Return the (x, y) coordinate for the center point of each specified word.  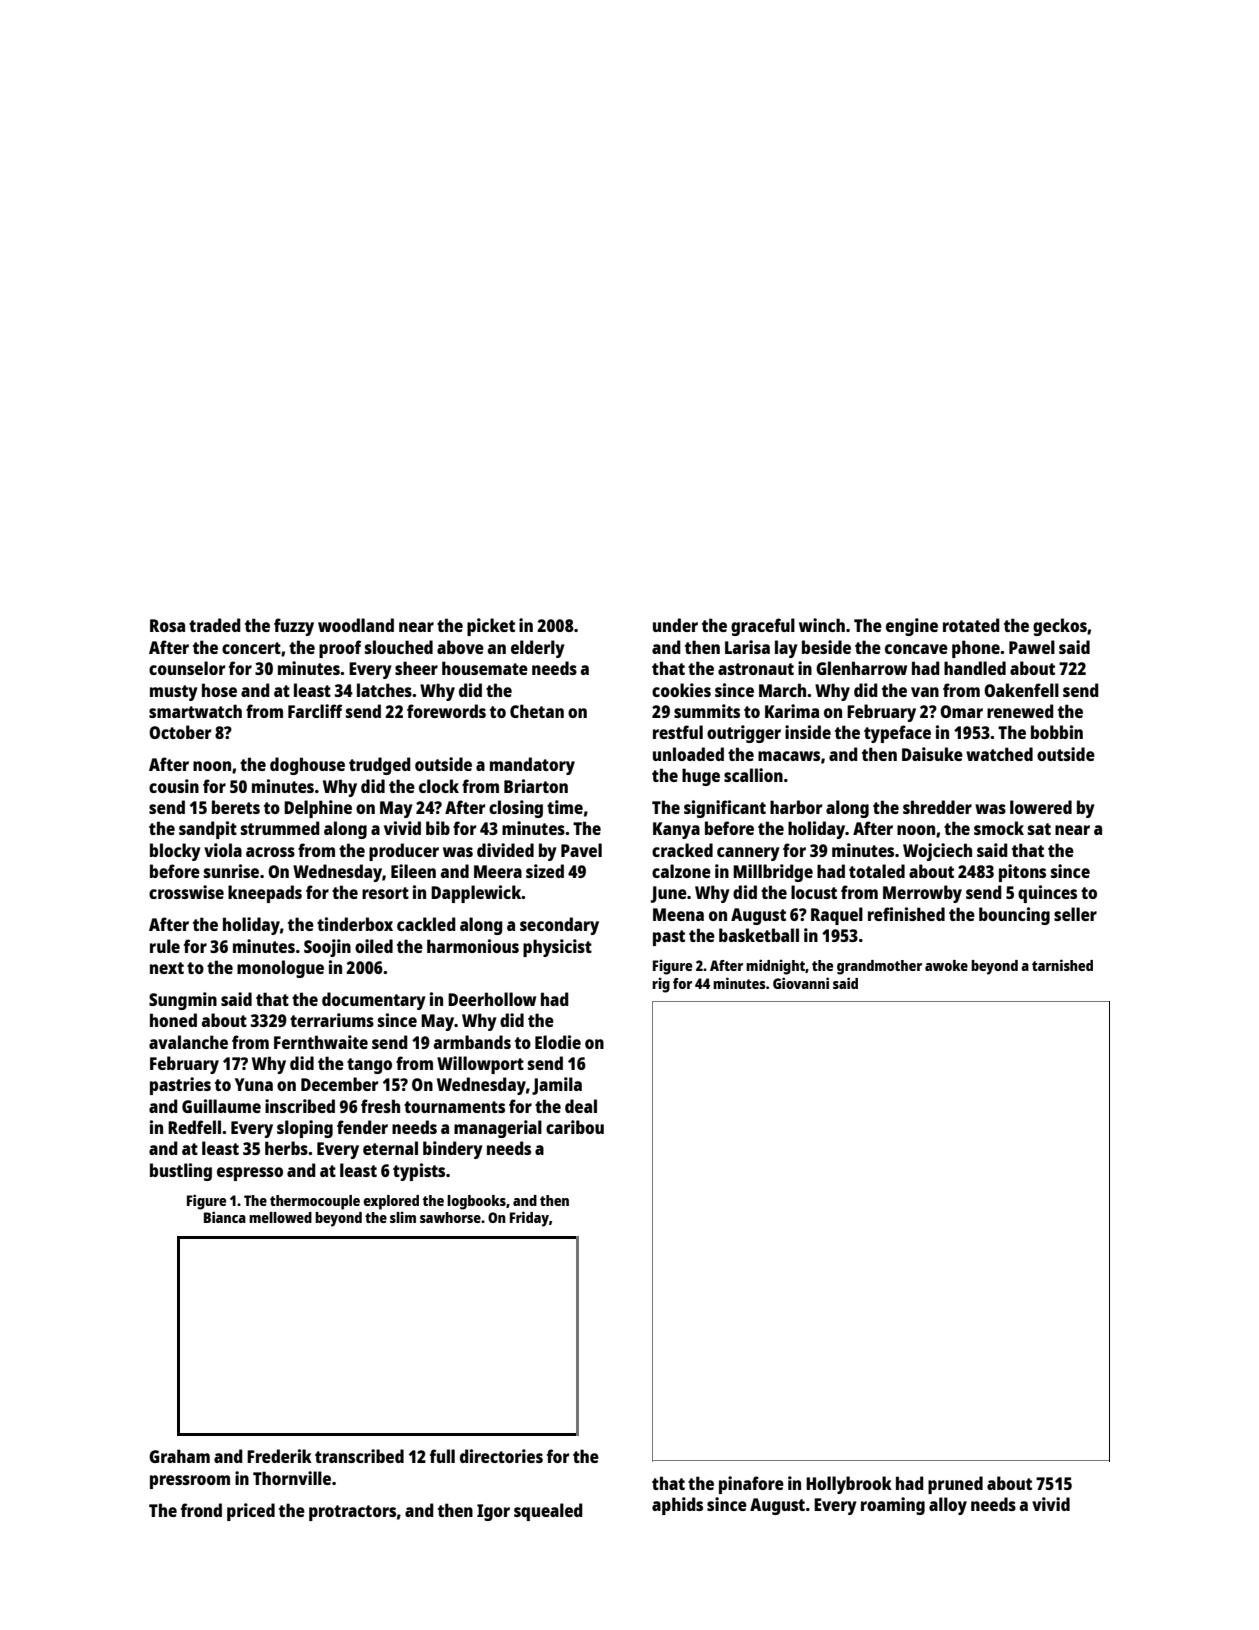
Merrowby (922, 894)
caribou (575, 1127)
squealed (548, 1512)
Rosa (167, 625)
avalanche (188, 1042)
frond (201, 1510)
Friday (529, 1219)
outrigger (744, 734)
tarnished (1062, 965)
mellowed (280, 1217)
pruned (955, 1485)
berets (236, 807)
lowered (1041, 807)
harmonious (473, 946)
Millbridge (773, 873)
